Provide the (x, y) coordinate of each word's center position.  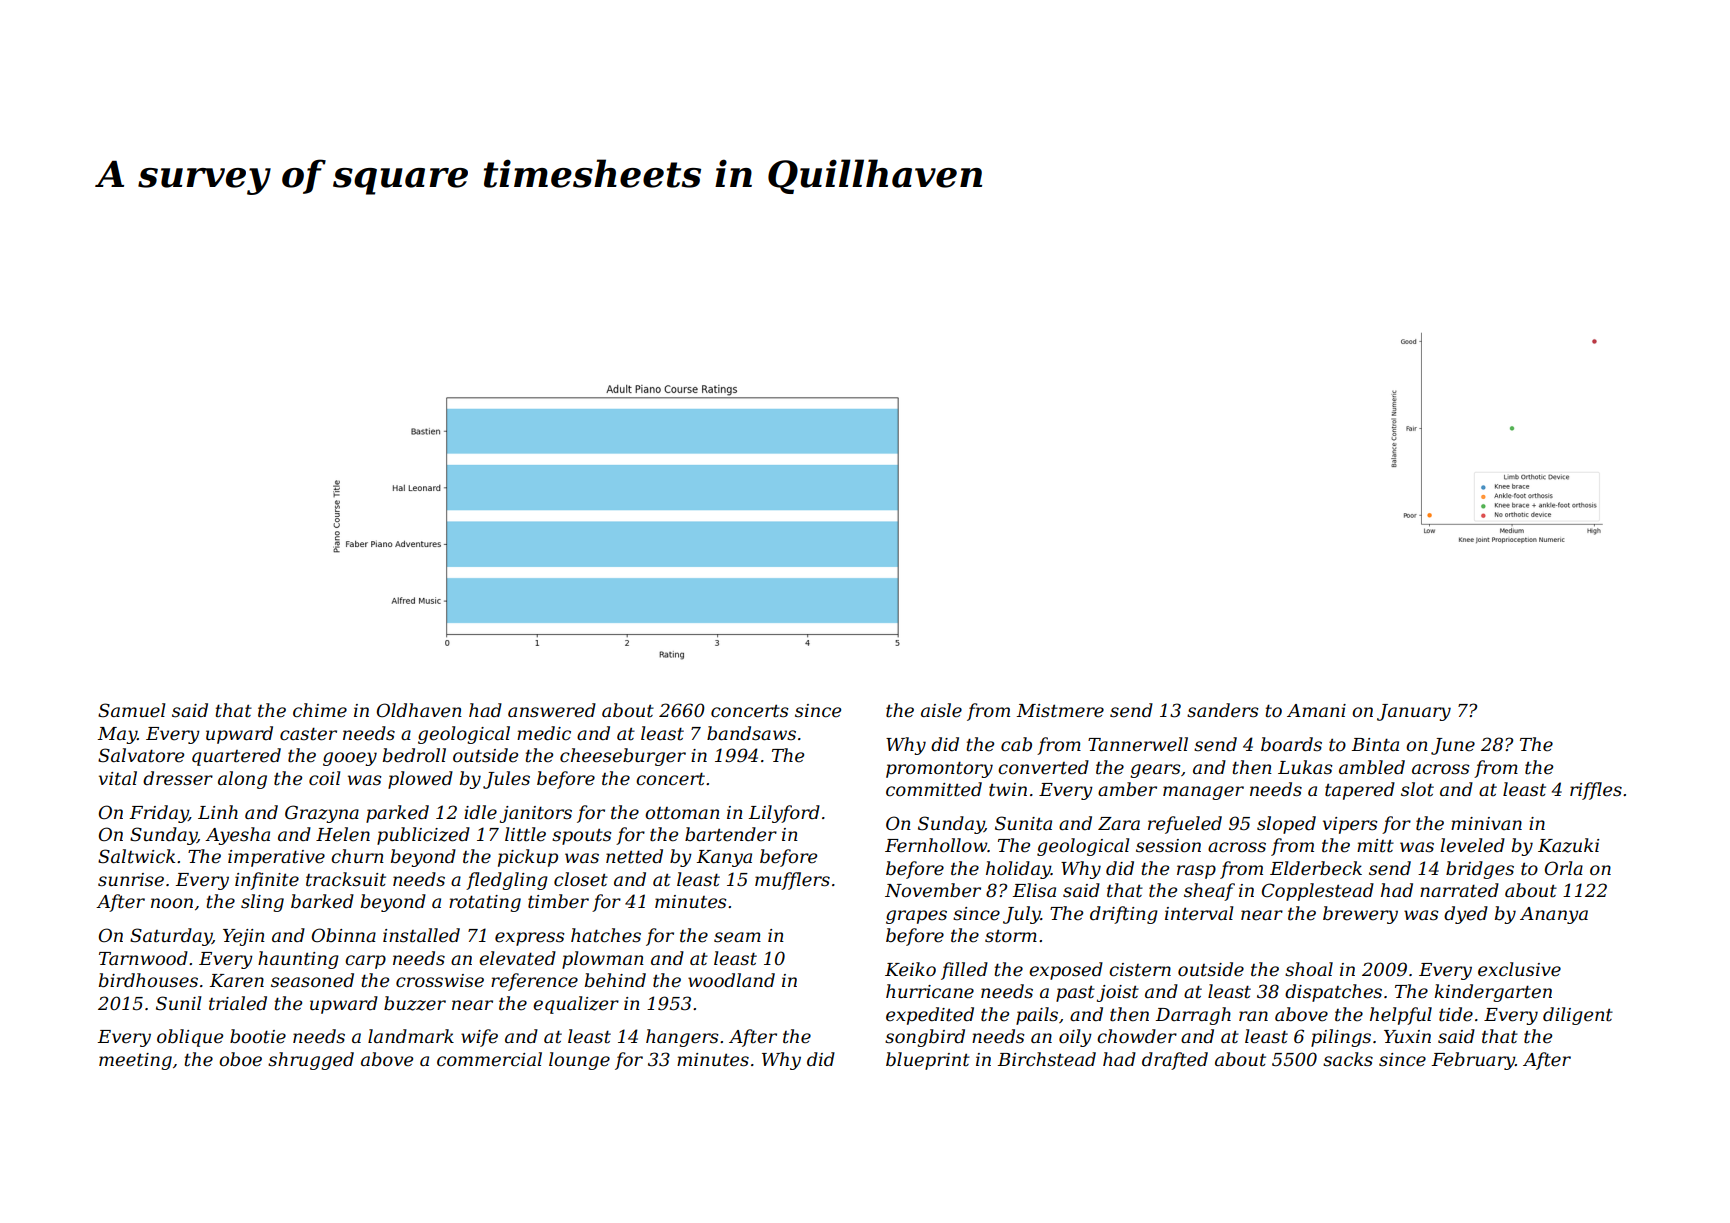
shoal (1309, 969)
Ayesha (237, 836)
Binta (1375, 744)
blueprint (928, 1061)
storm (1011, 936)
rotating (485, 903)
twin (1008, 790)
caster (308, 734)
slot (1417, 789)
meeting (135, 1061)
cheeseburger (623, 757)
